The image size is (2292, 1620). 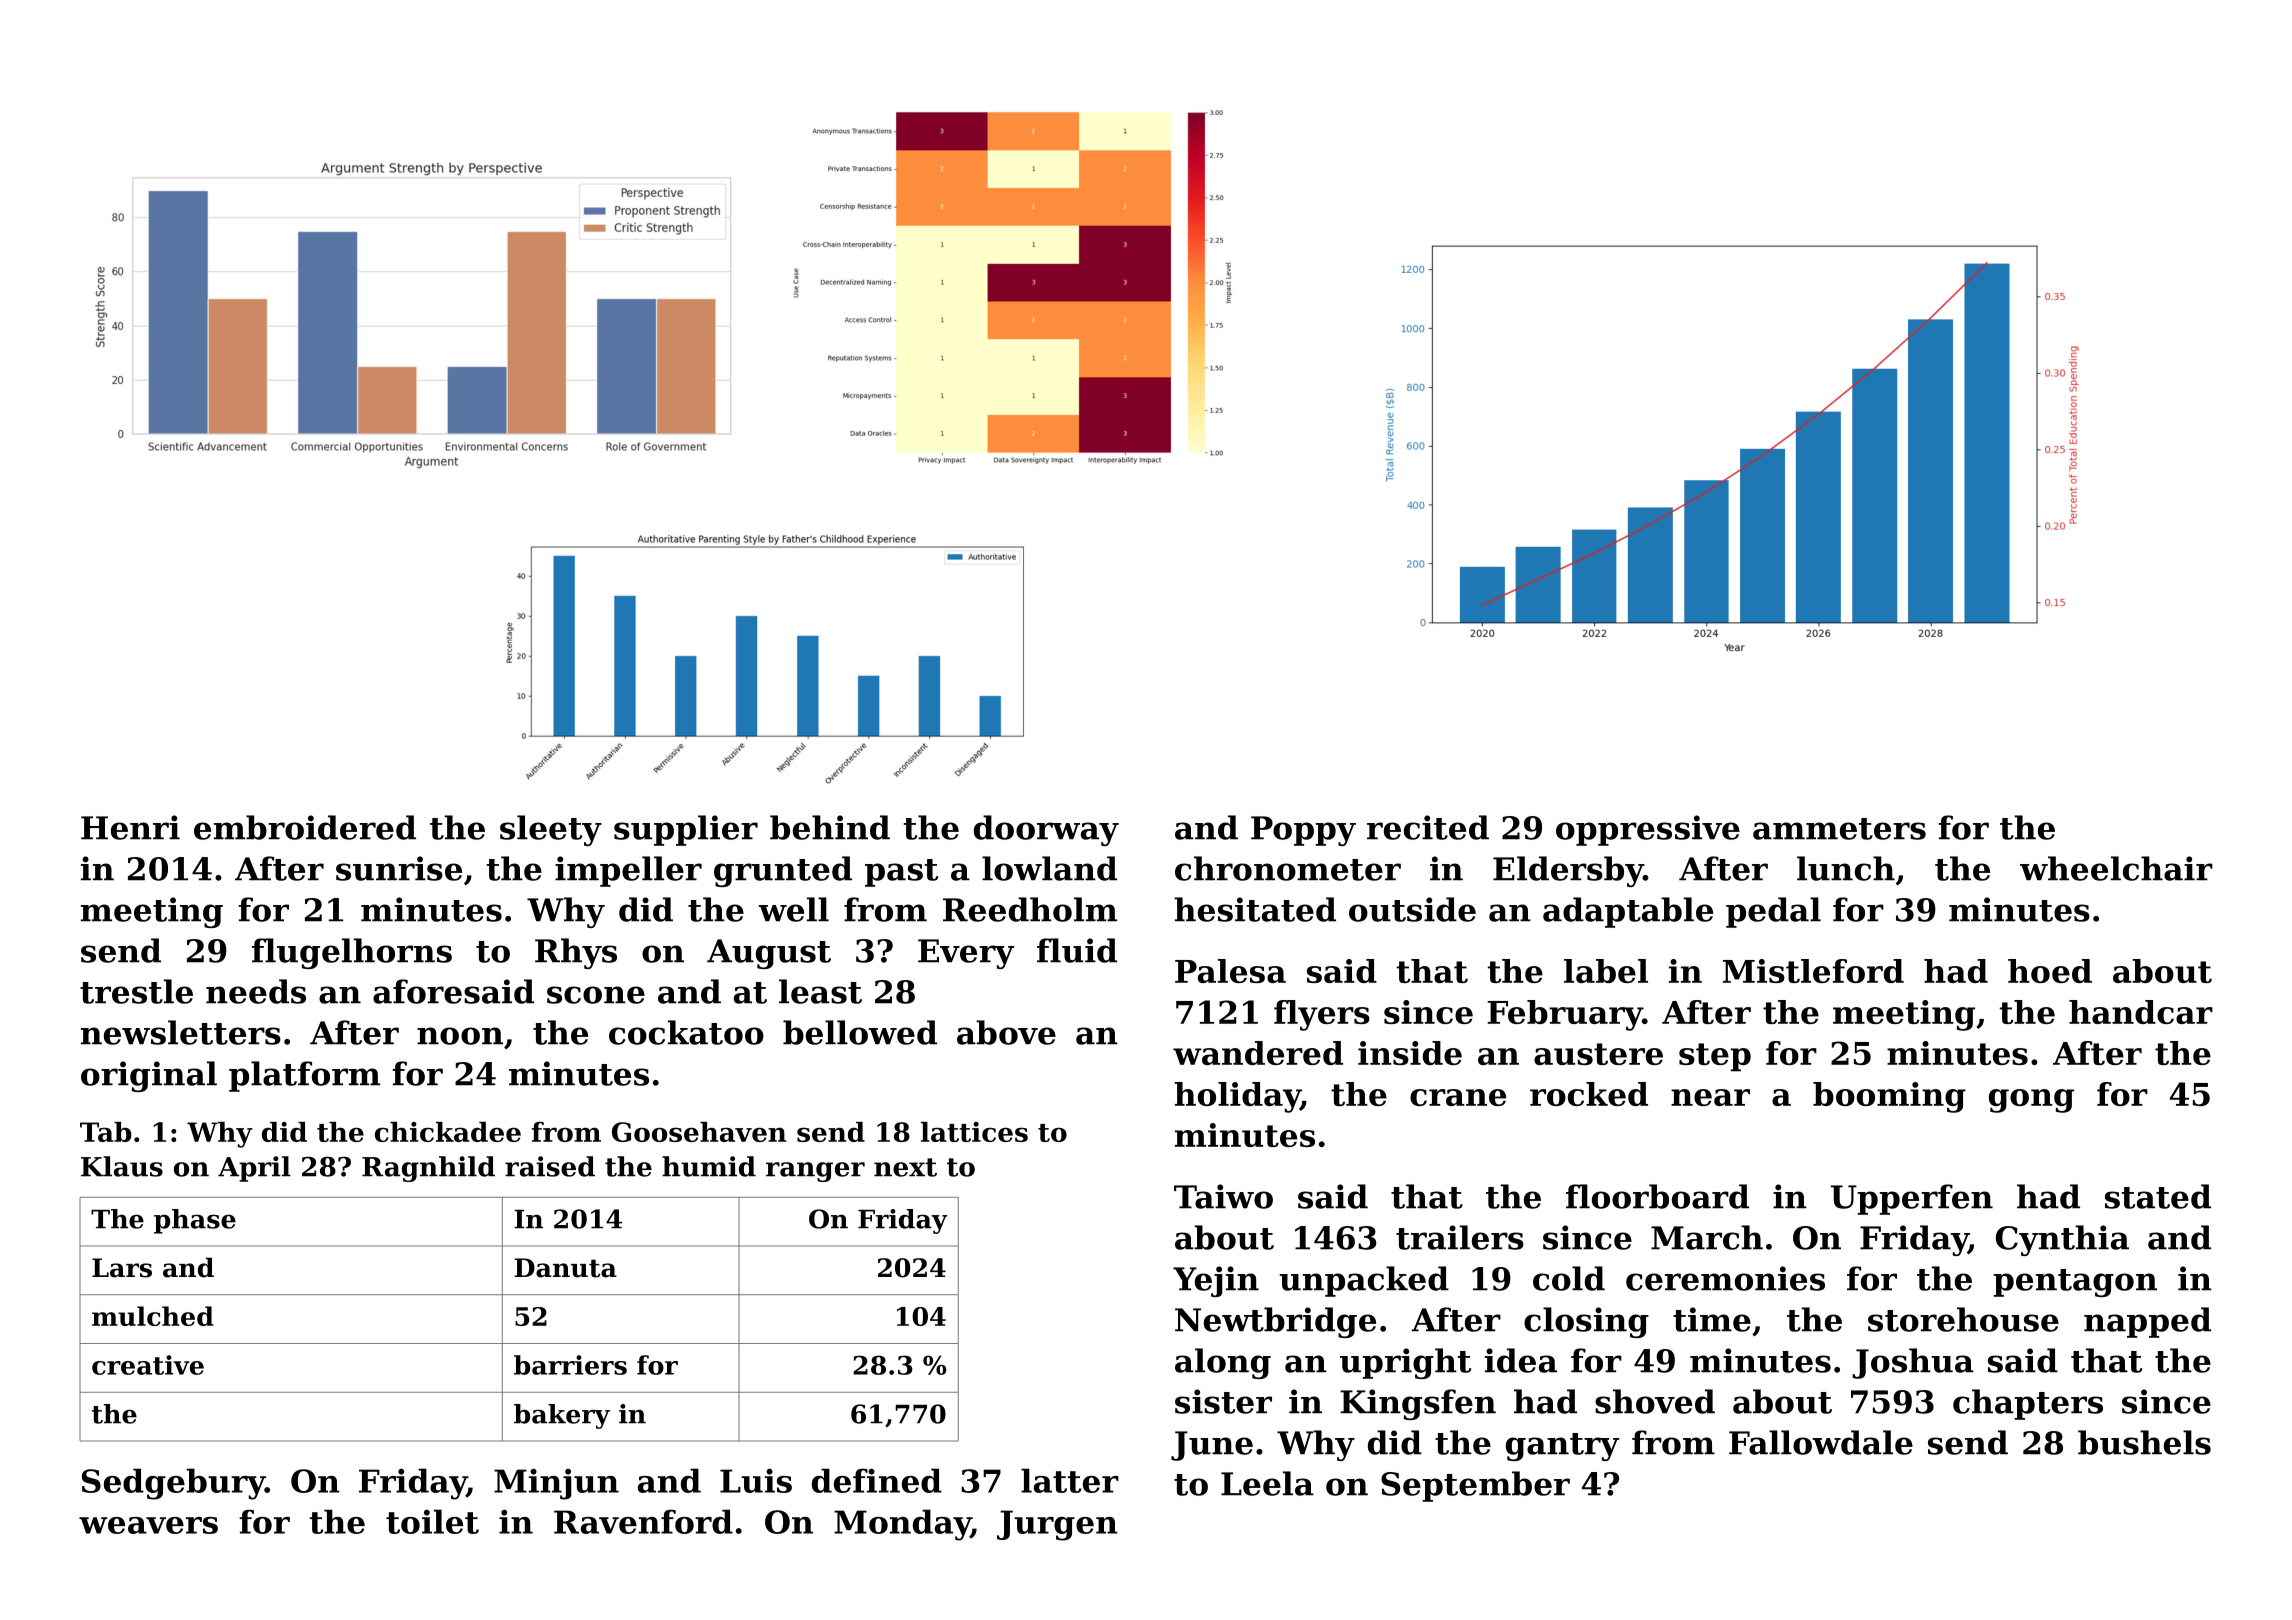 What do you see at coordinates (153, 1316) in the image?
I see `mulched` at bounding box center [153, 1316].
